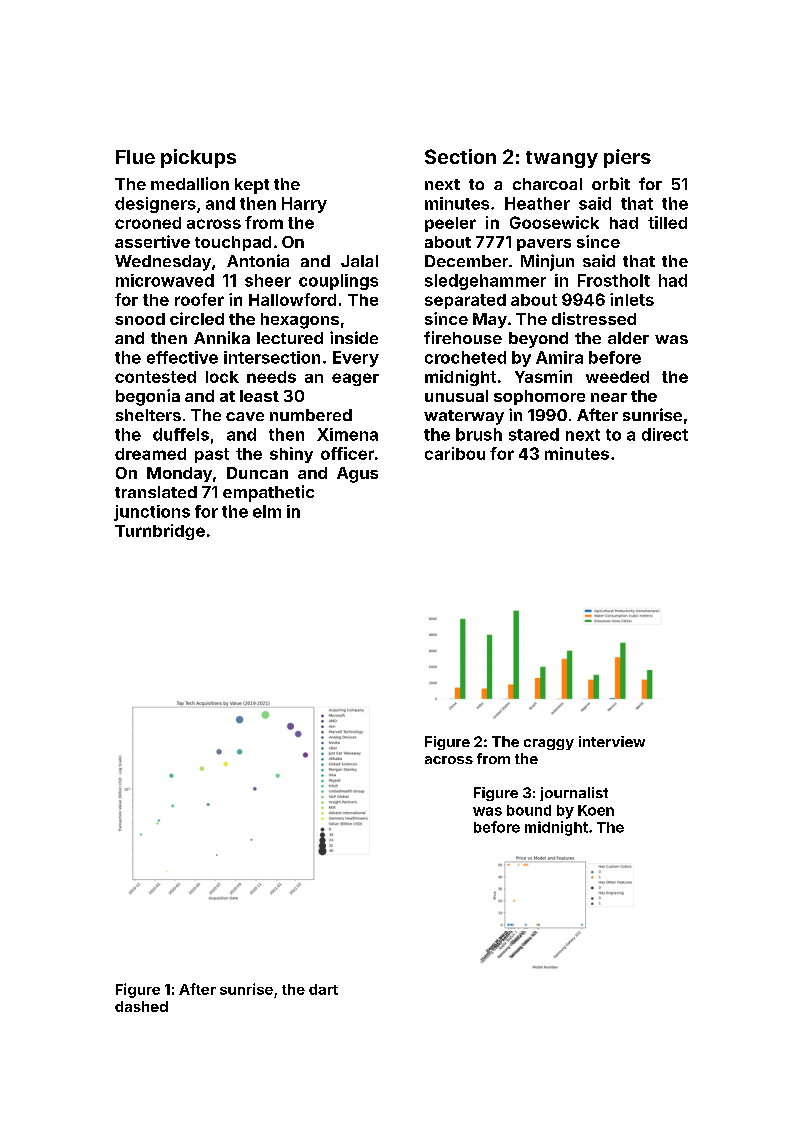  What do you see at coordinates (628, 338) in the document?
I see `alder` at bounding box center [628, 338].
